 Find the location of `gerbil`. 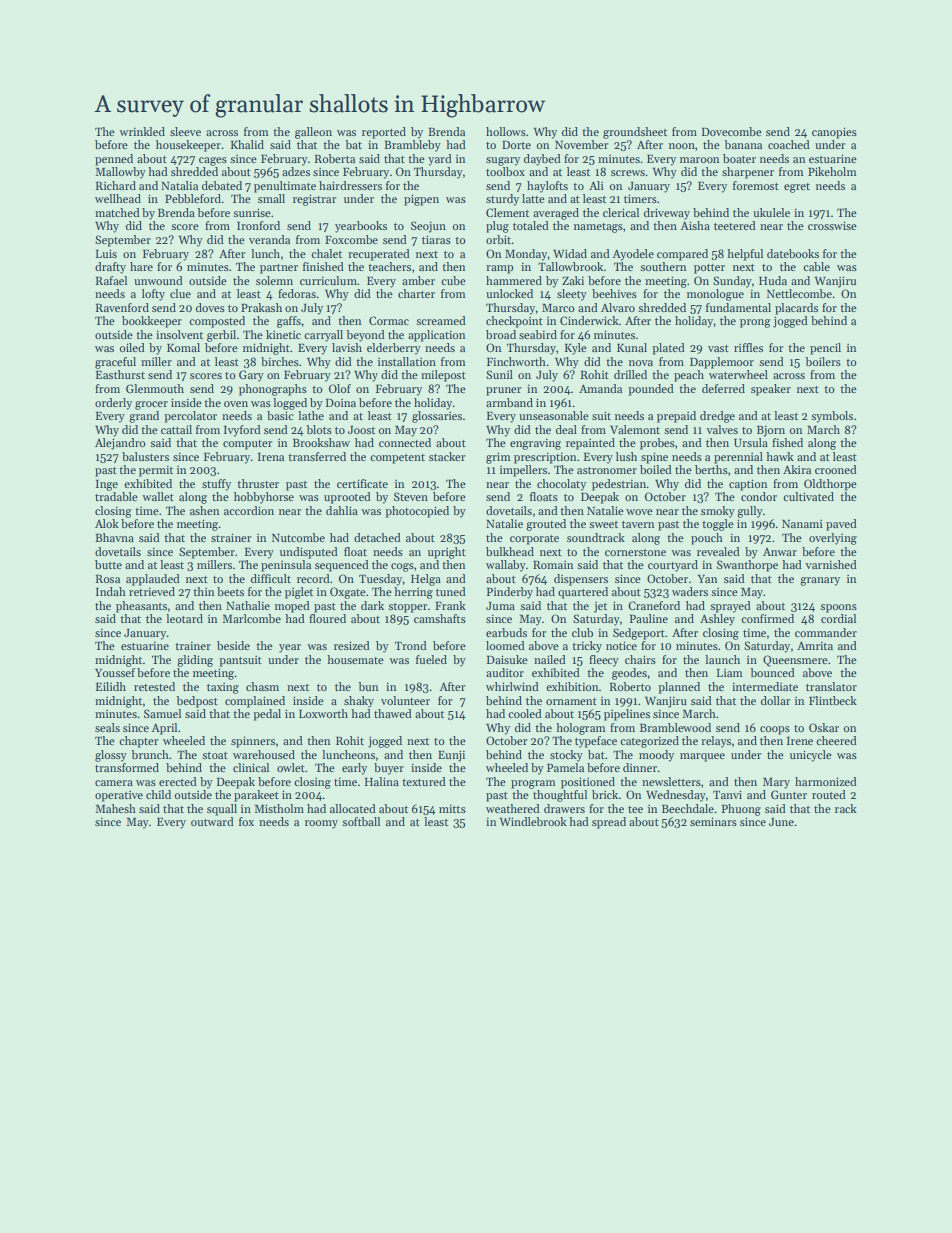

gerbil is located at coordinates (221, 336).
